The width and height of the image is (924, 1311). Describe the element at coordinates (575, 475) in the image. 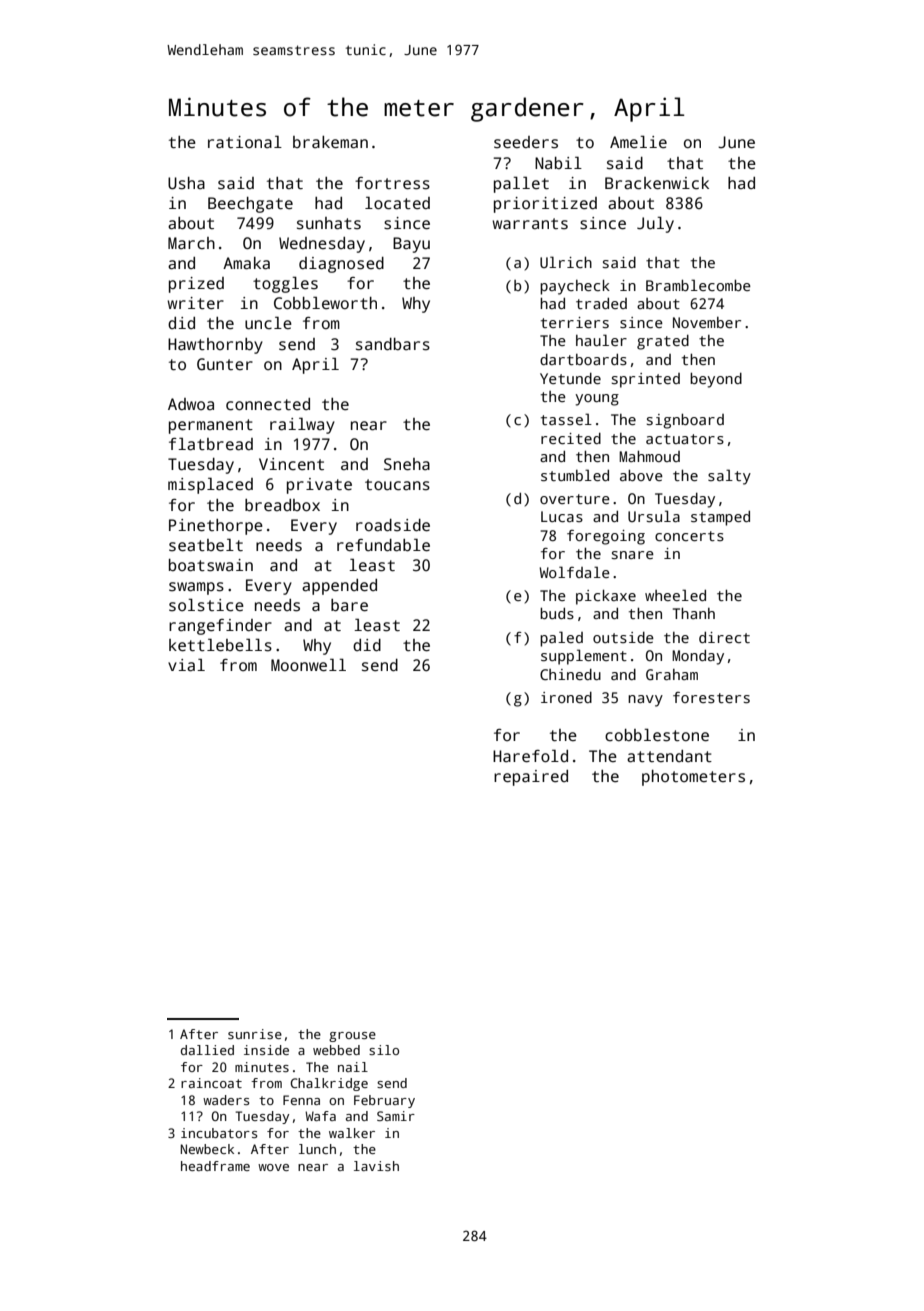

I see `stumbled` at that location.
